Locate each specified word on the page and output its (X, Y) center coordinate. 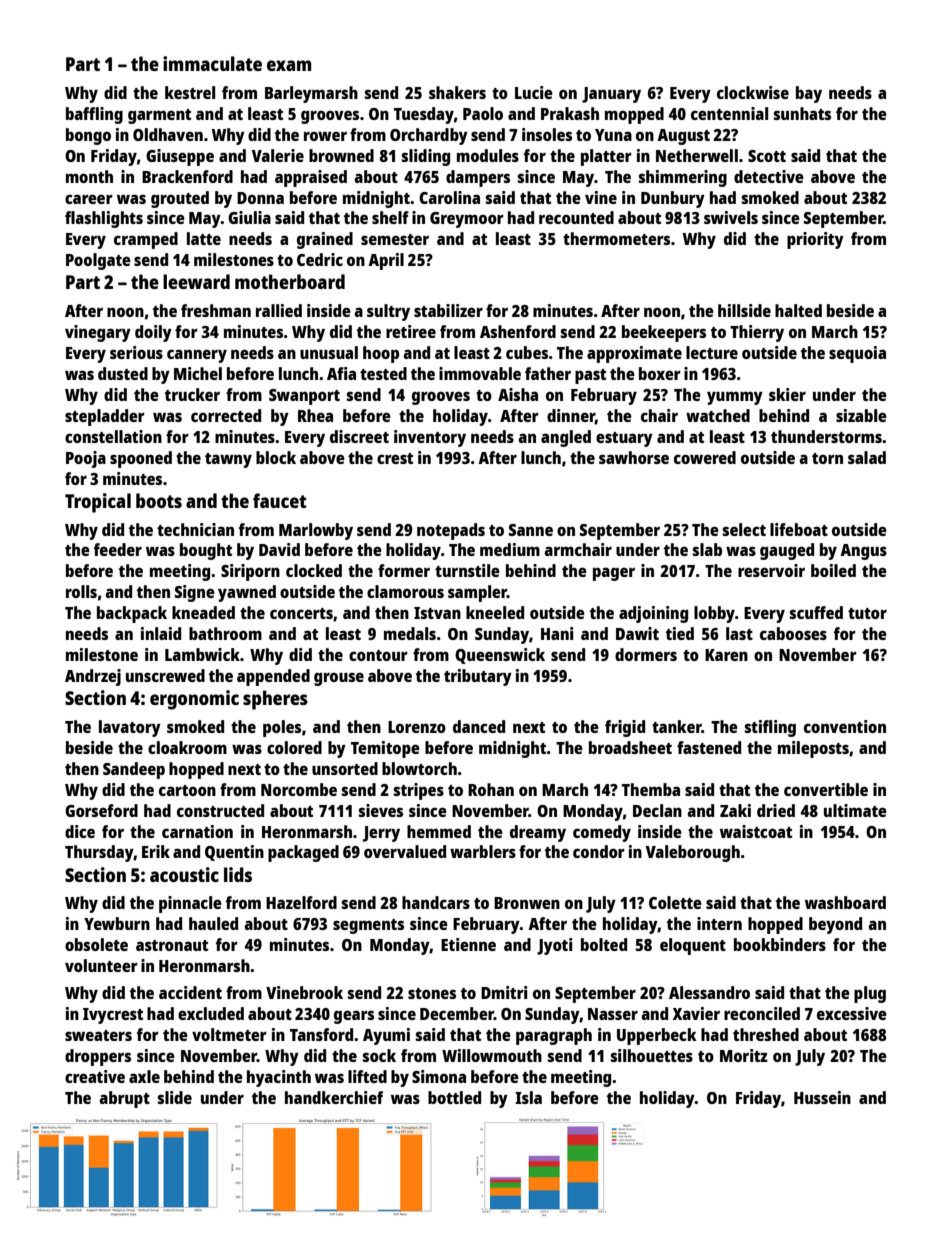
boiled (833, 570)
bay (809, 94)
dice (80, 831)
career (89, 199)
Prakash (570, 113)
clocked (314, 570)
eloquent (693, 946)
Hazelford (301, 902)
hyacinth (279, 1078)
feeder (118, 549)
